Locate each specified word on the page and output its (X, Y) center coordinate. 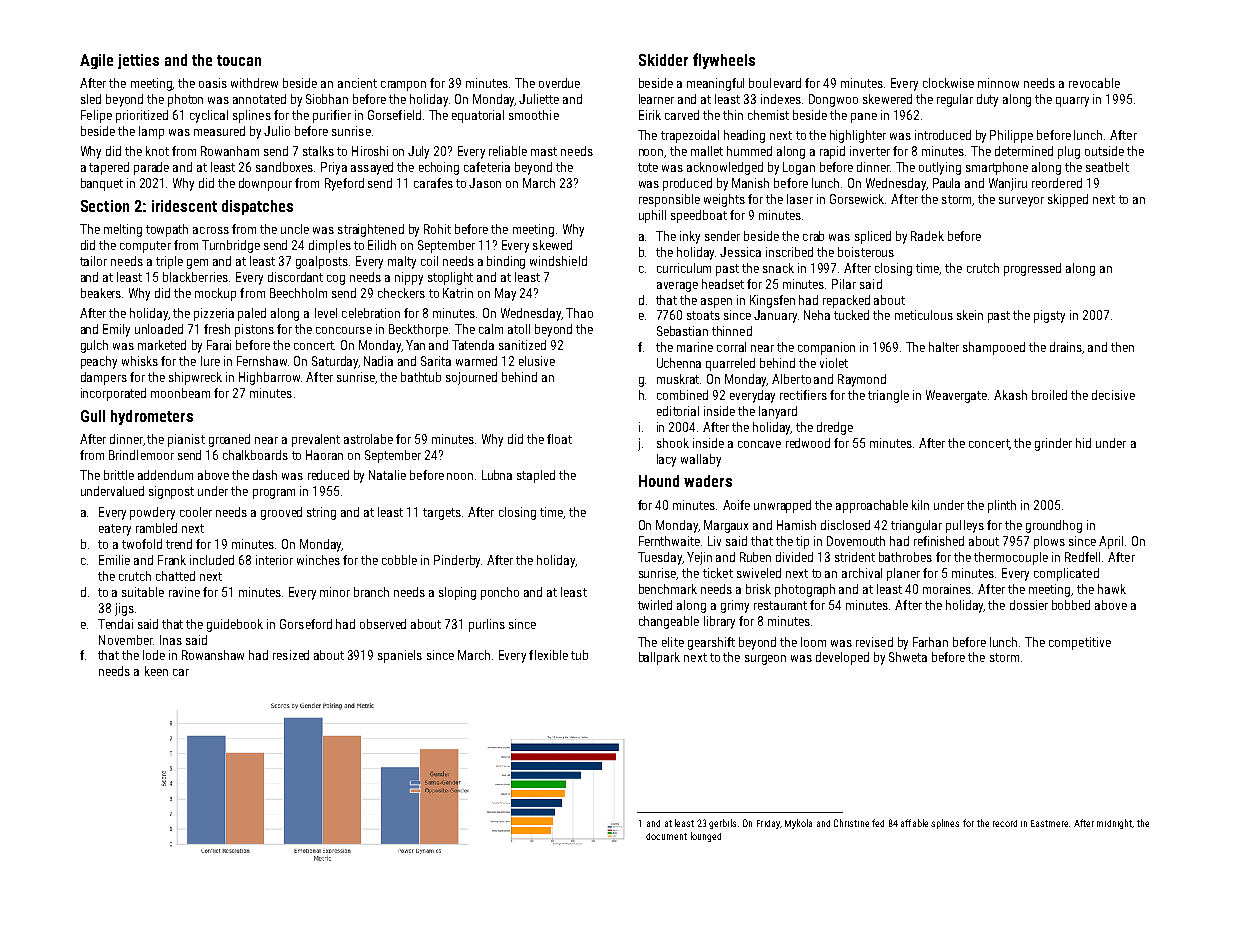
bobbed (1071, 605)
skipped (1068, 200)
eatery (115, 530)
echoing (439, 168)
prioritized (142, 116)
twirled (655, 605)
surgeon (765, 660)
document (666, 836)
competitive (1080, 643)
